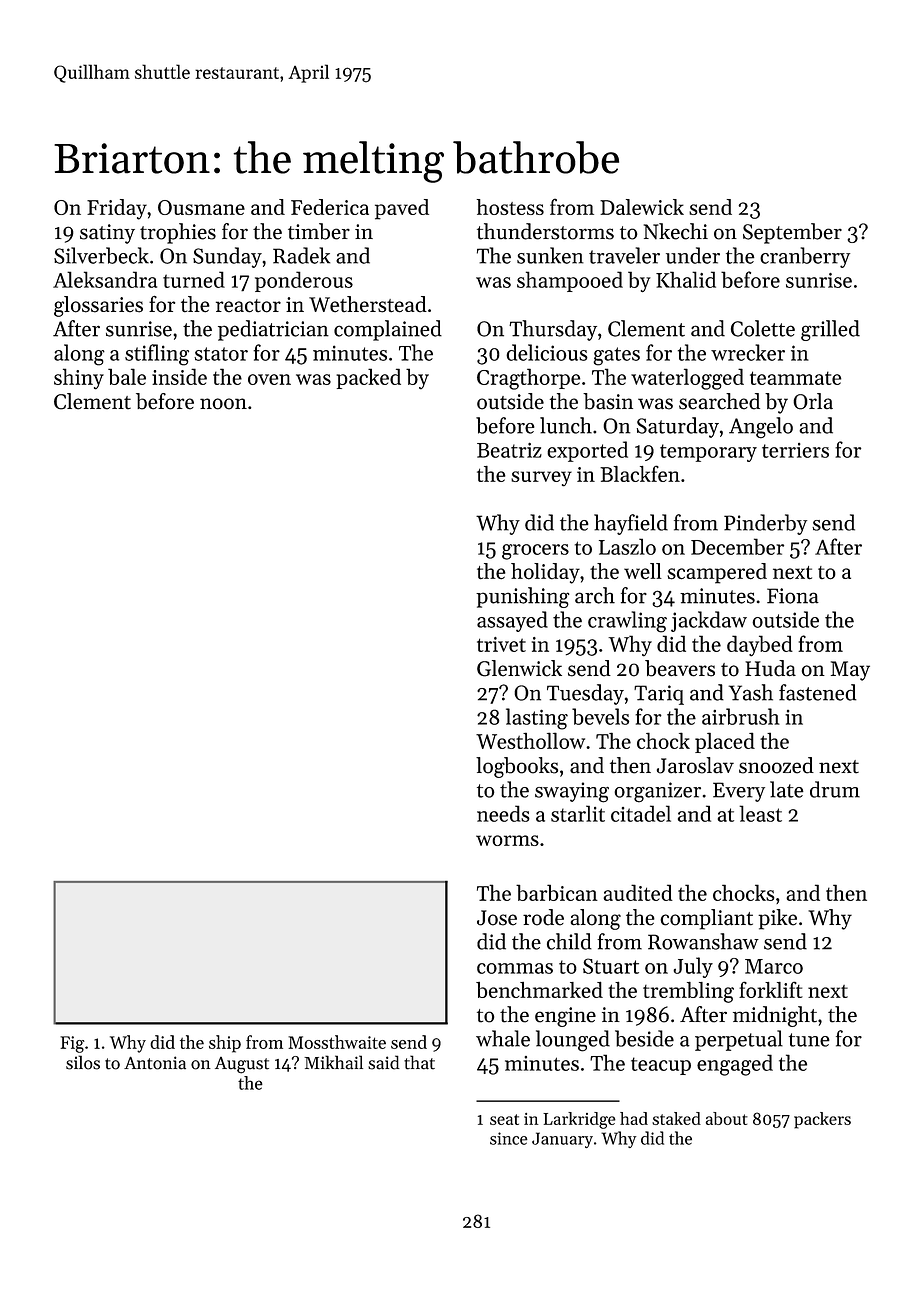 This screenshot has height=1311, width=924. Describe the element at coordinates (537, 719) in the screenshot. I see `lasting` at that location.
